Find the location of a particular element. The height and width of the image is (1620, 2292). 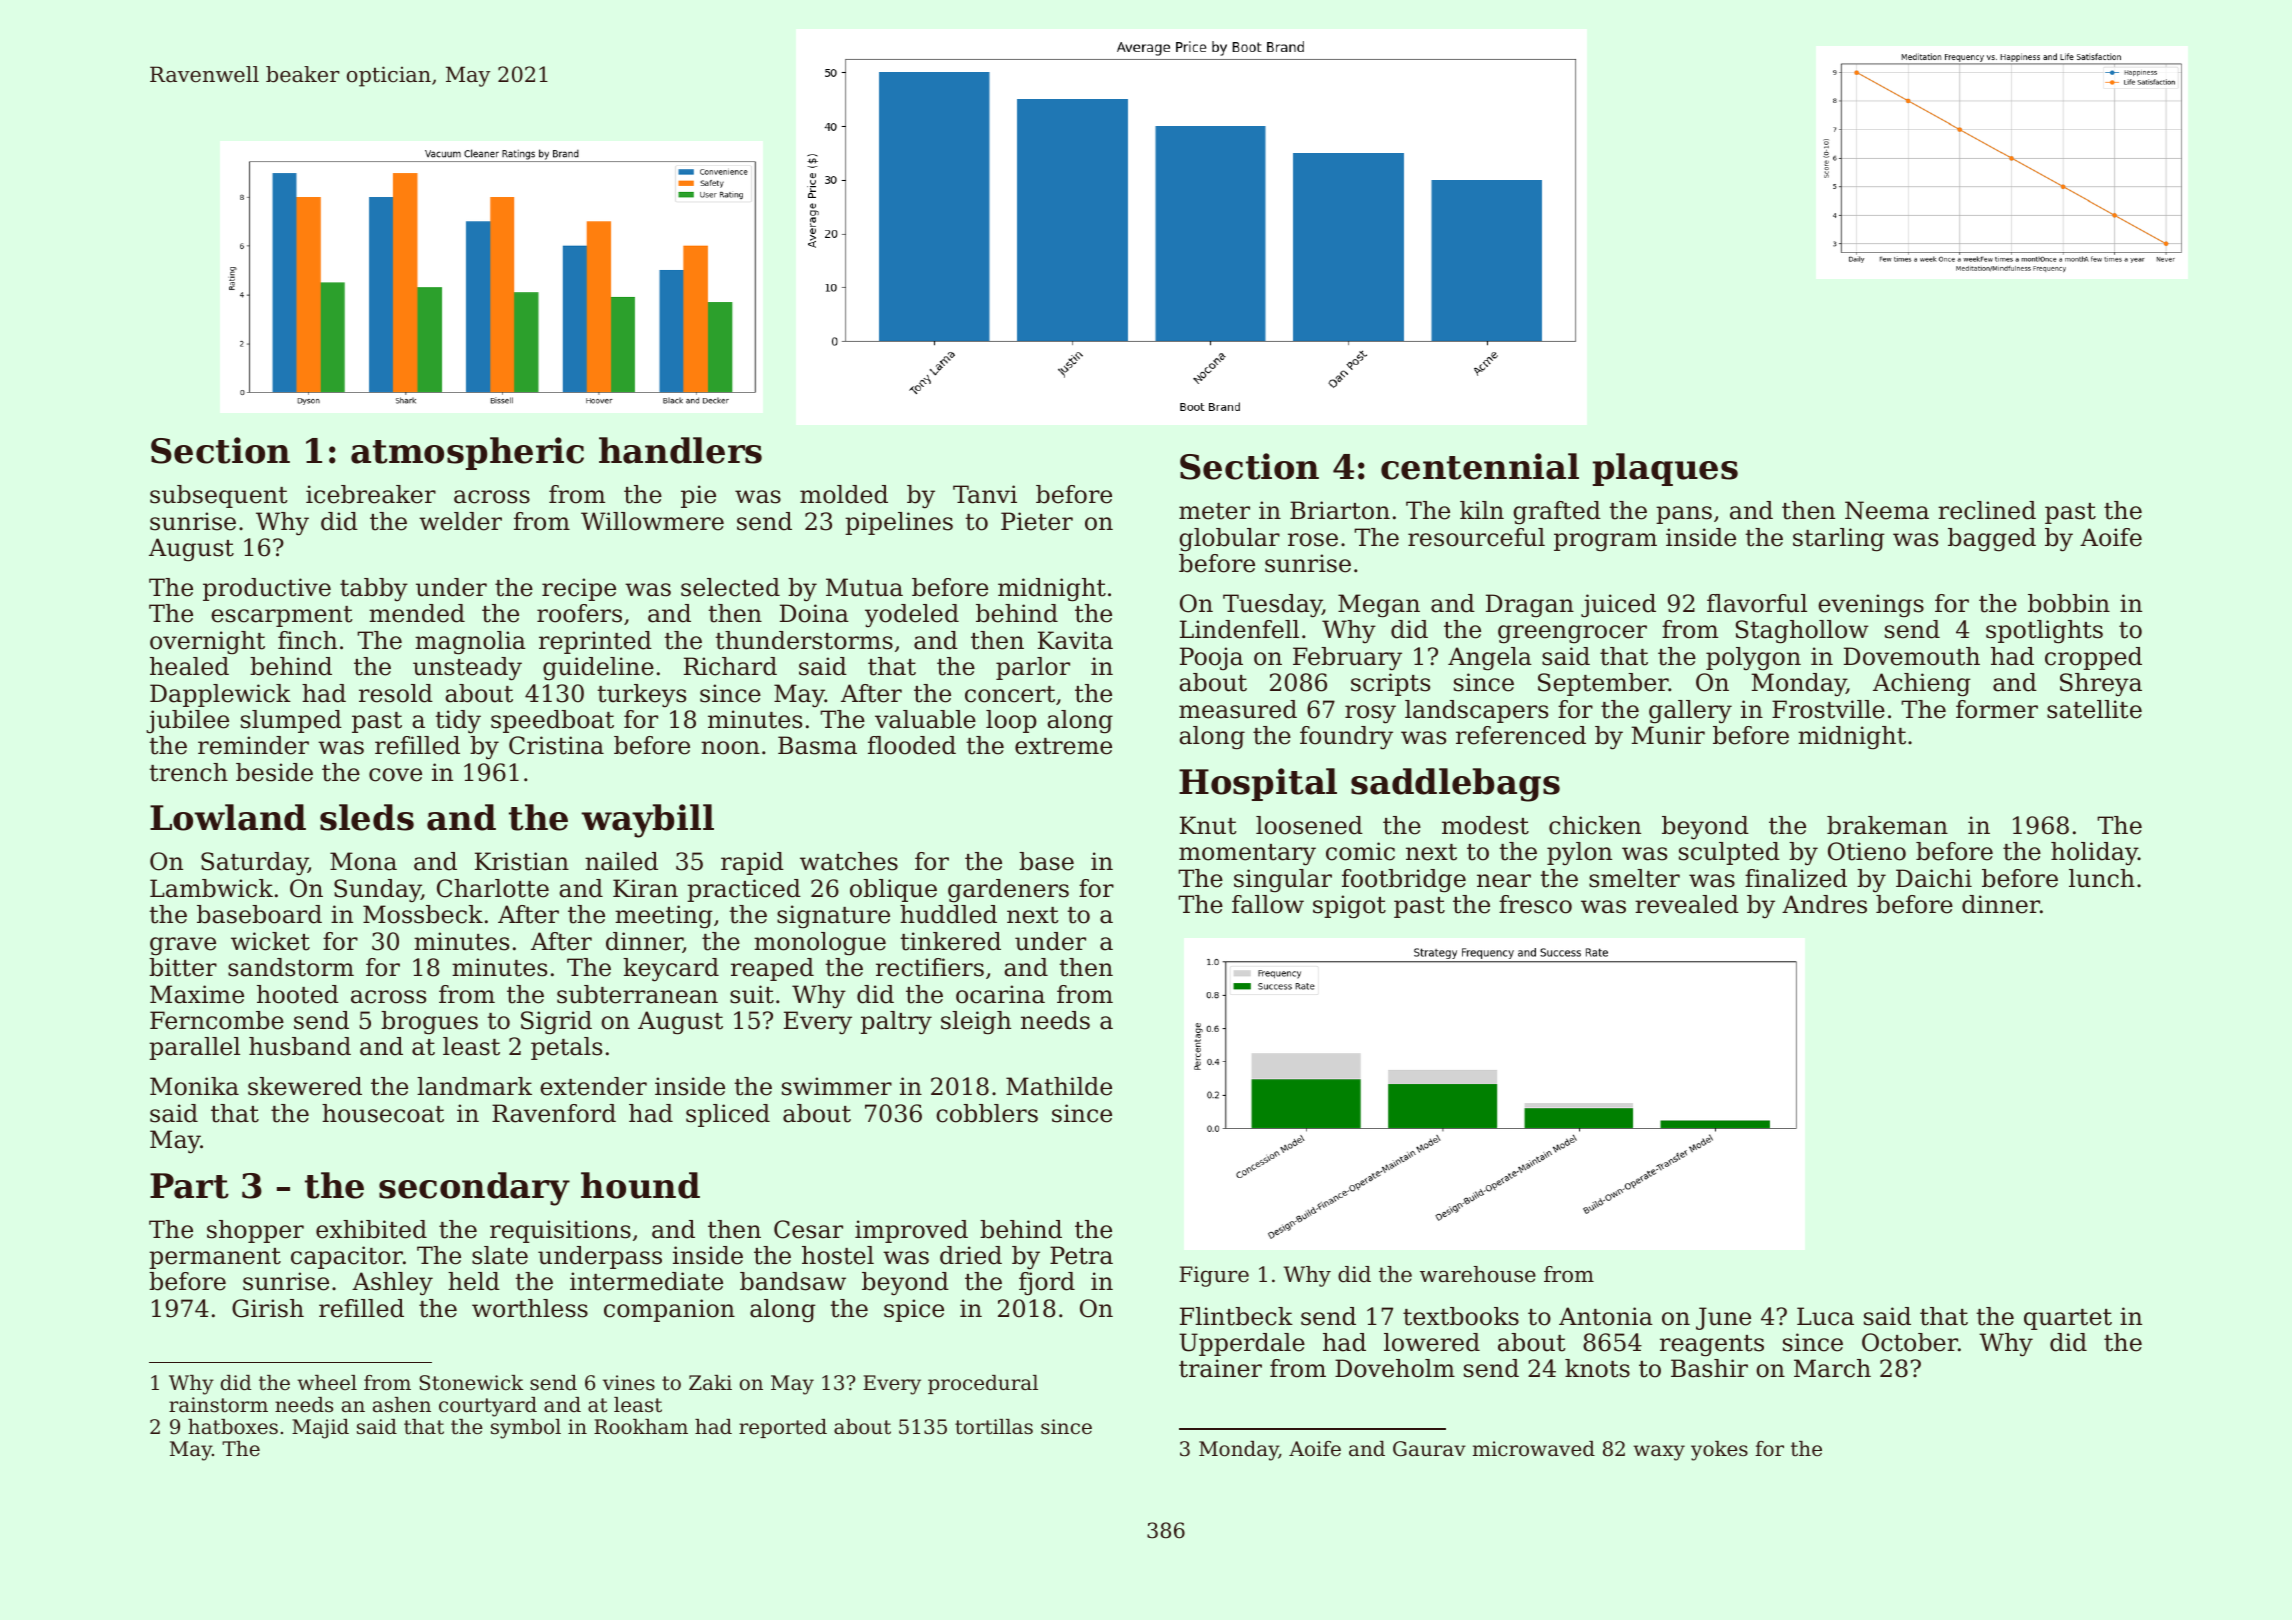

lunch is located at coordinates (2102, 878).
